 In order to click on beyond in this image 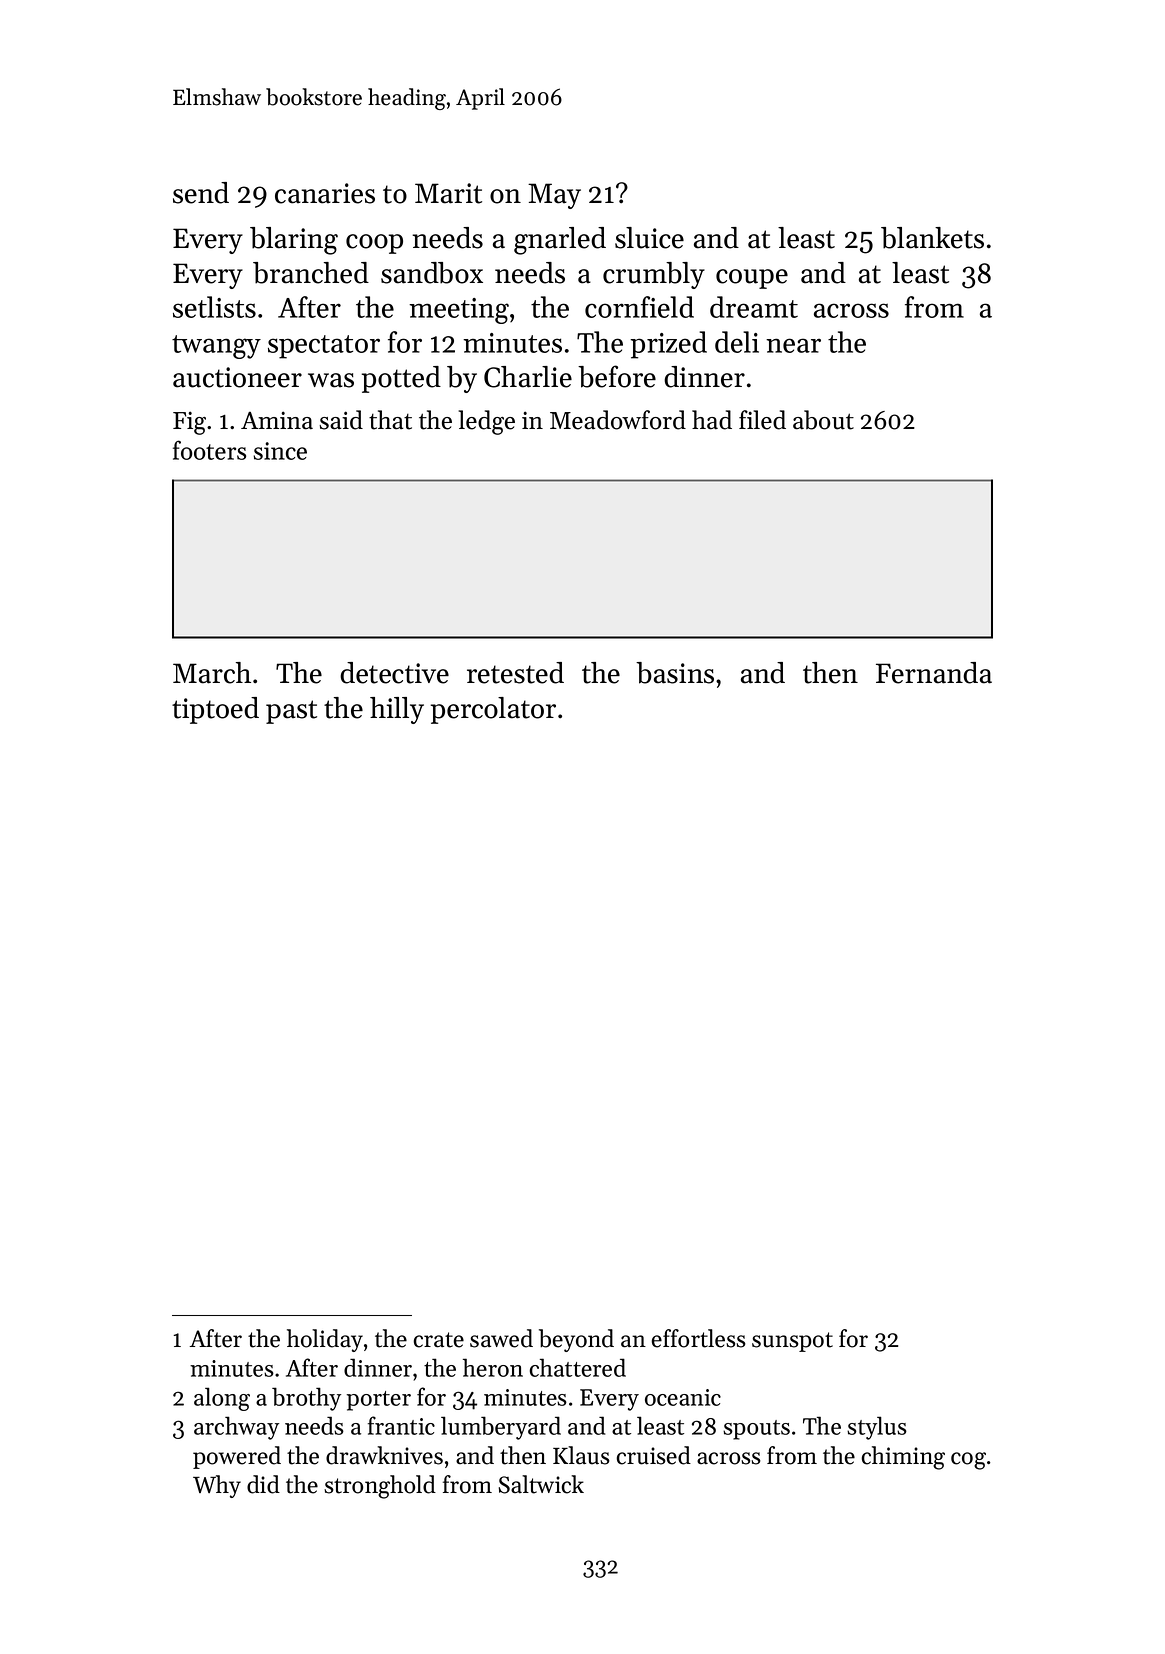, I will do `click(576, 1340)`.
